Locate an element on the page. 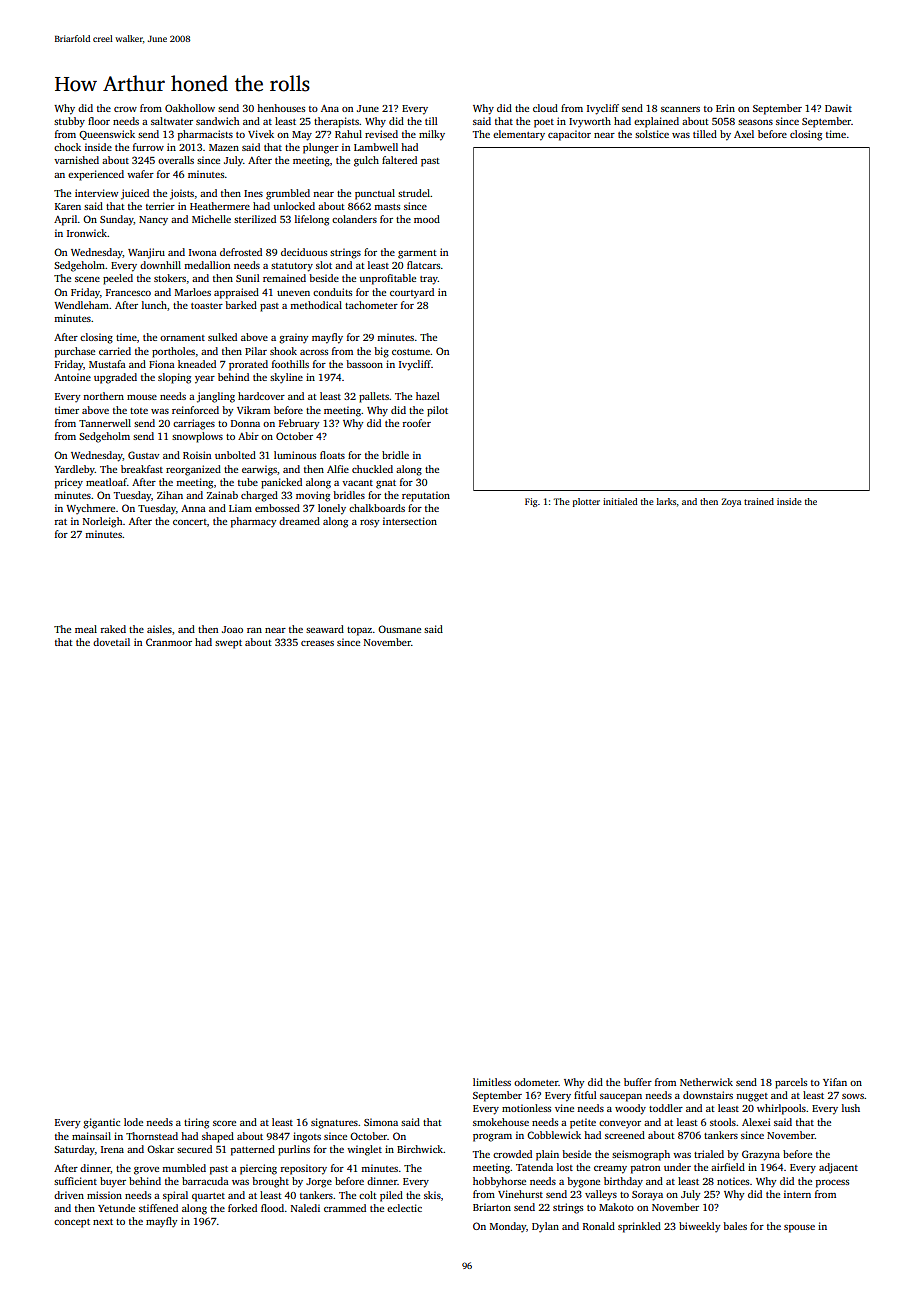  elementary is located at coordinates (519, 135).
